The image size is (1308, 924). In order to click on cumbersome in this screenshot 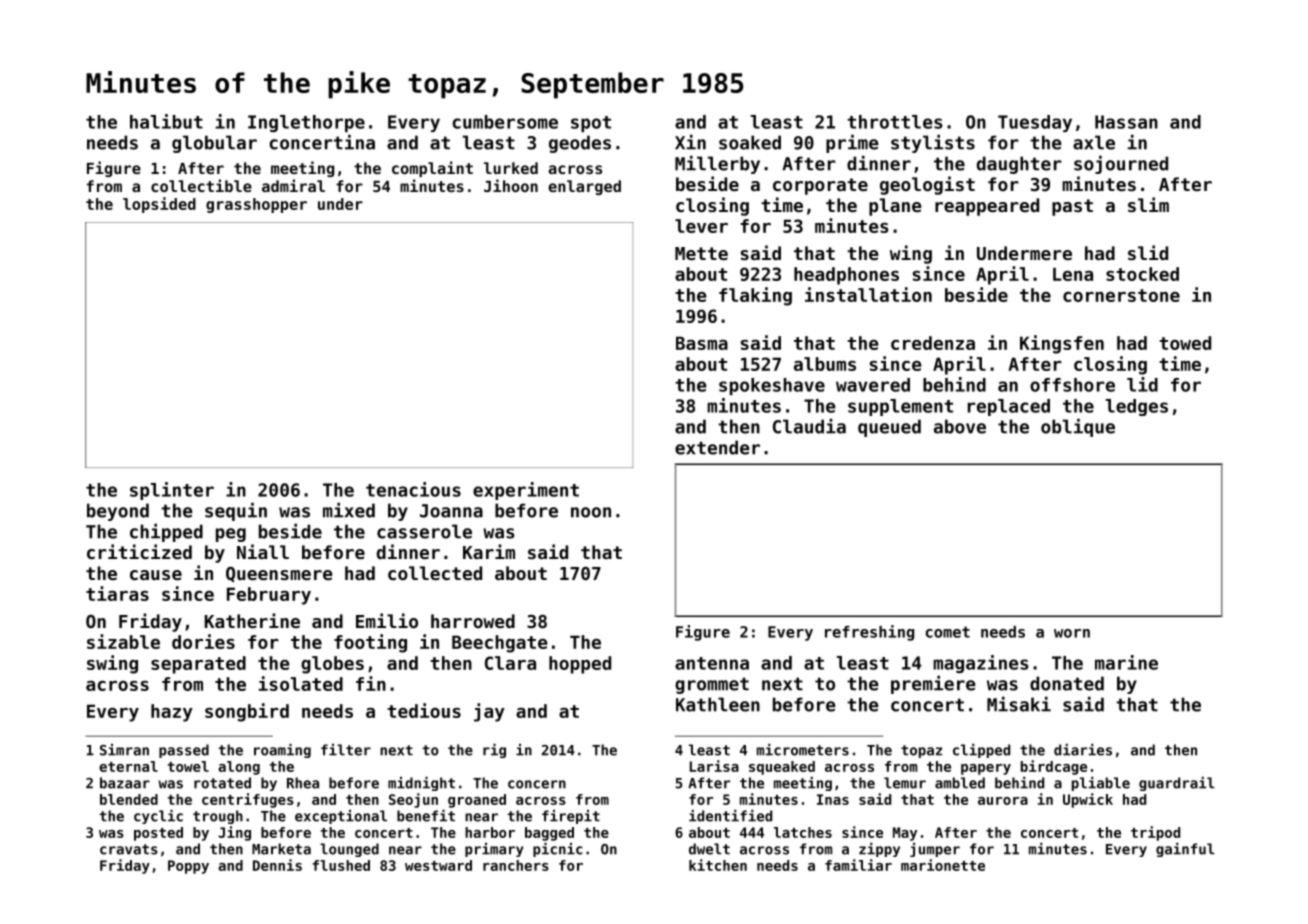, I will do `click(505, 122)`.
